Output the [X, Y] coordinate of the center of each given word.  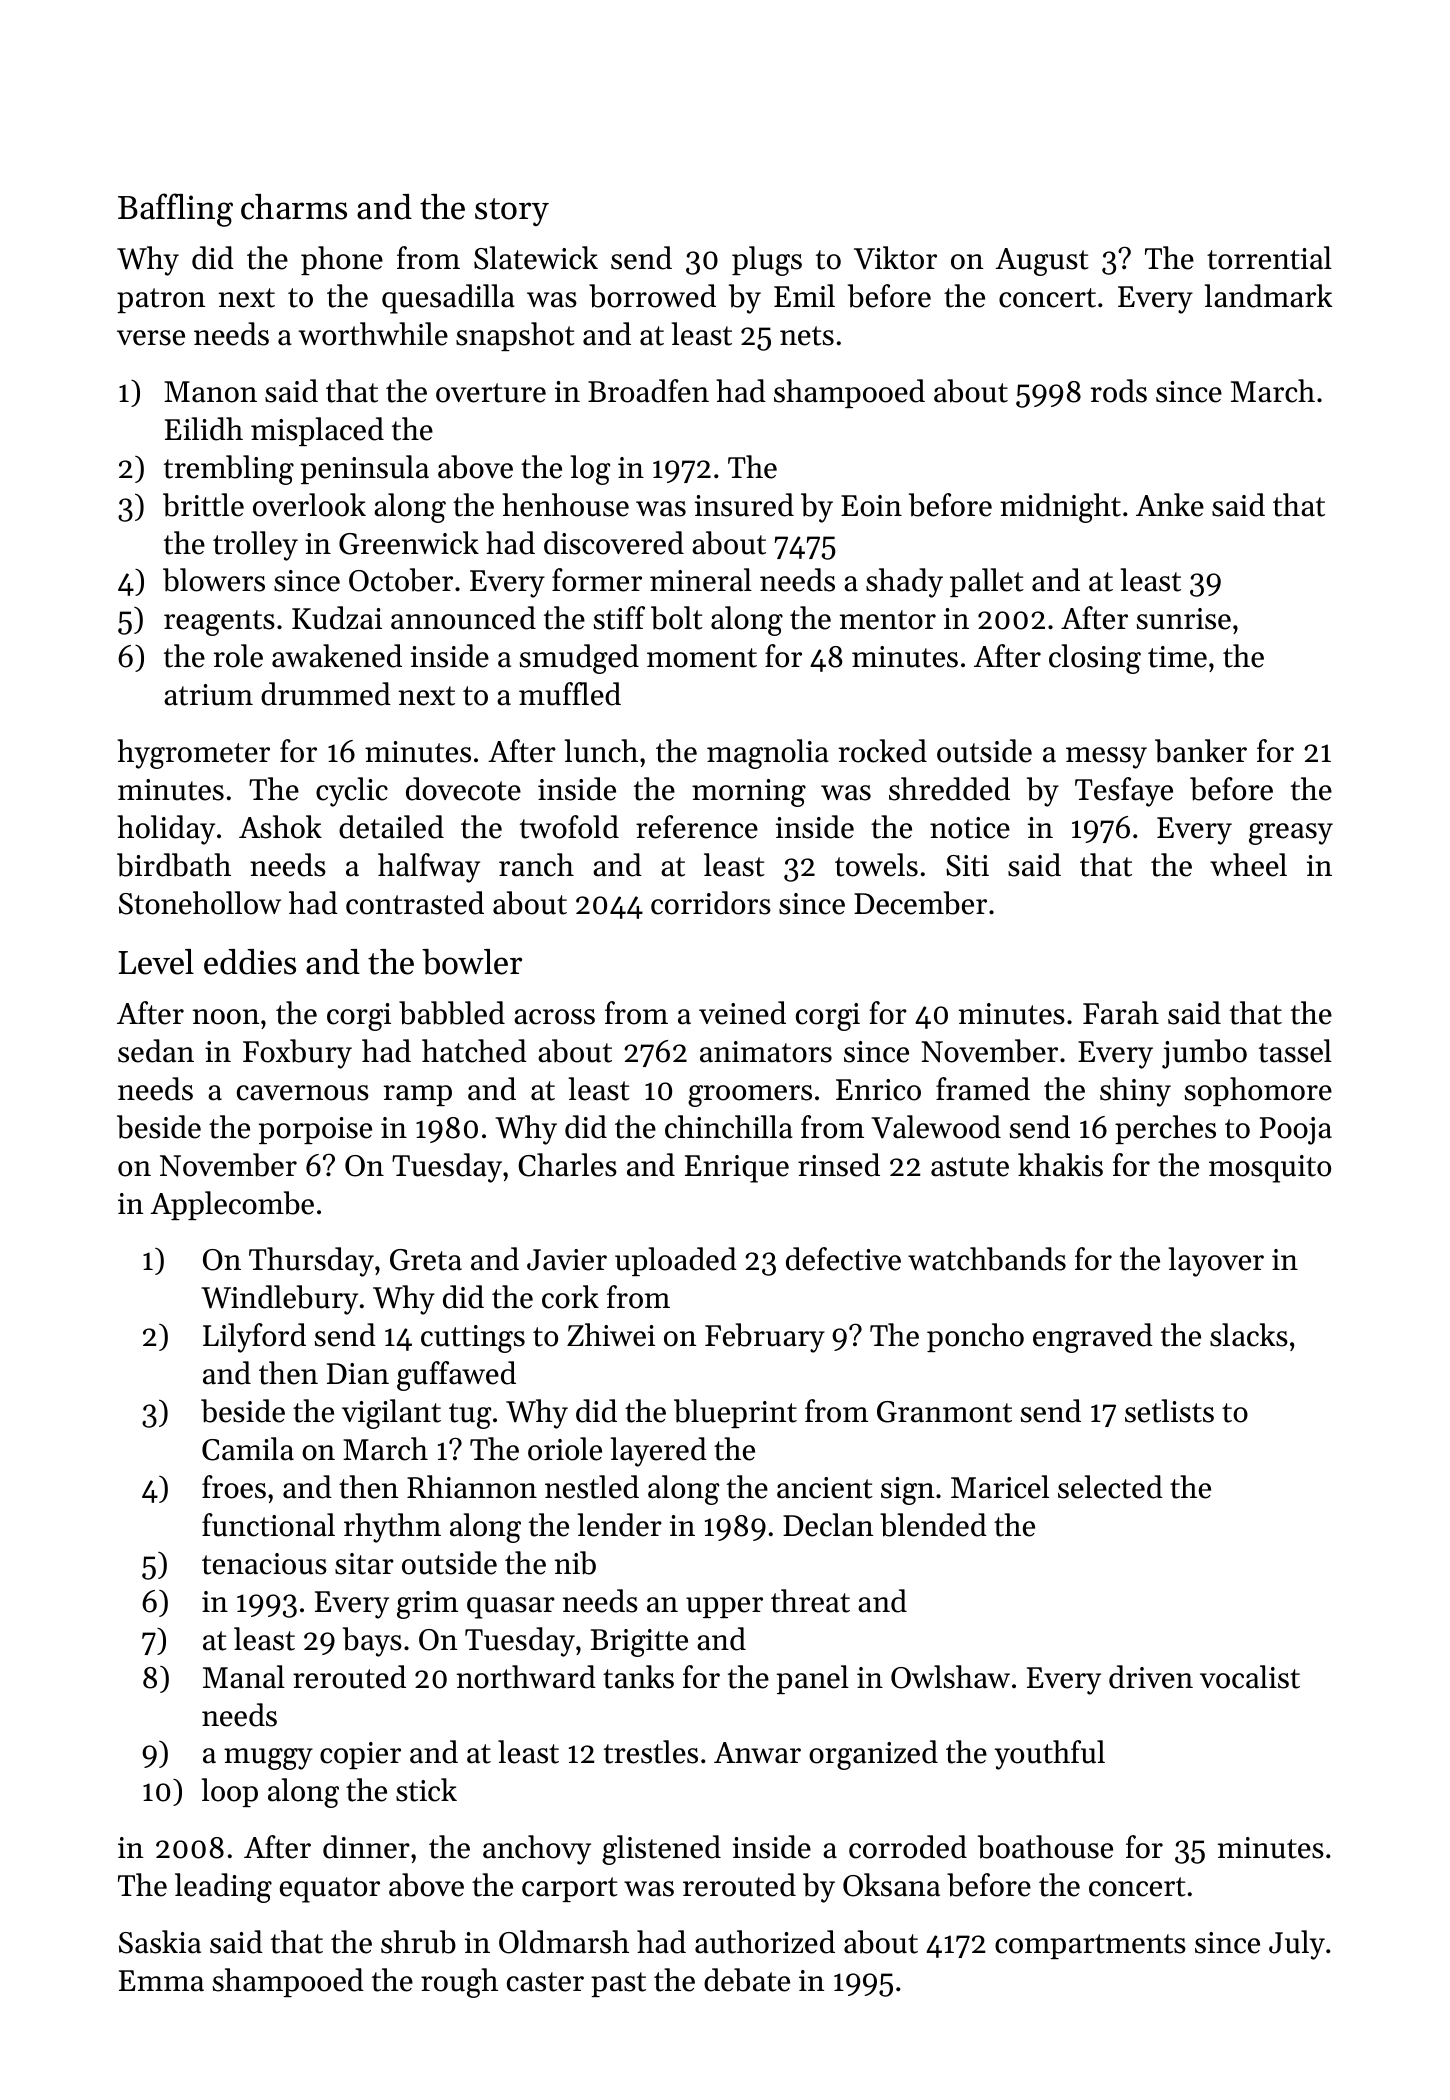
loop [230, 1792]
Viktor [895, 258]
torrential [1269, 258]
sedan [156, 1051]
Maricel [1000, 1487]
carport [570, 1889]
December [920, 903]
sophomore [1258, 1091]
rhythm [392, 1528]
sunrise [1184, 619]
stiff [619, 618]
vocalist [1250, 1677]
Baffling [175, 210]
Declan [828, 1525]
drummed [326, 694]
